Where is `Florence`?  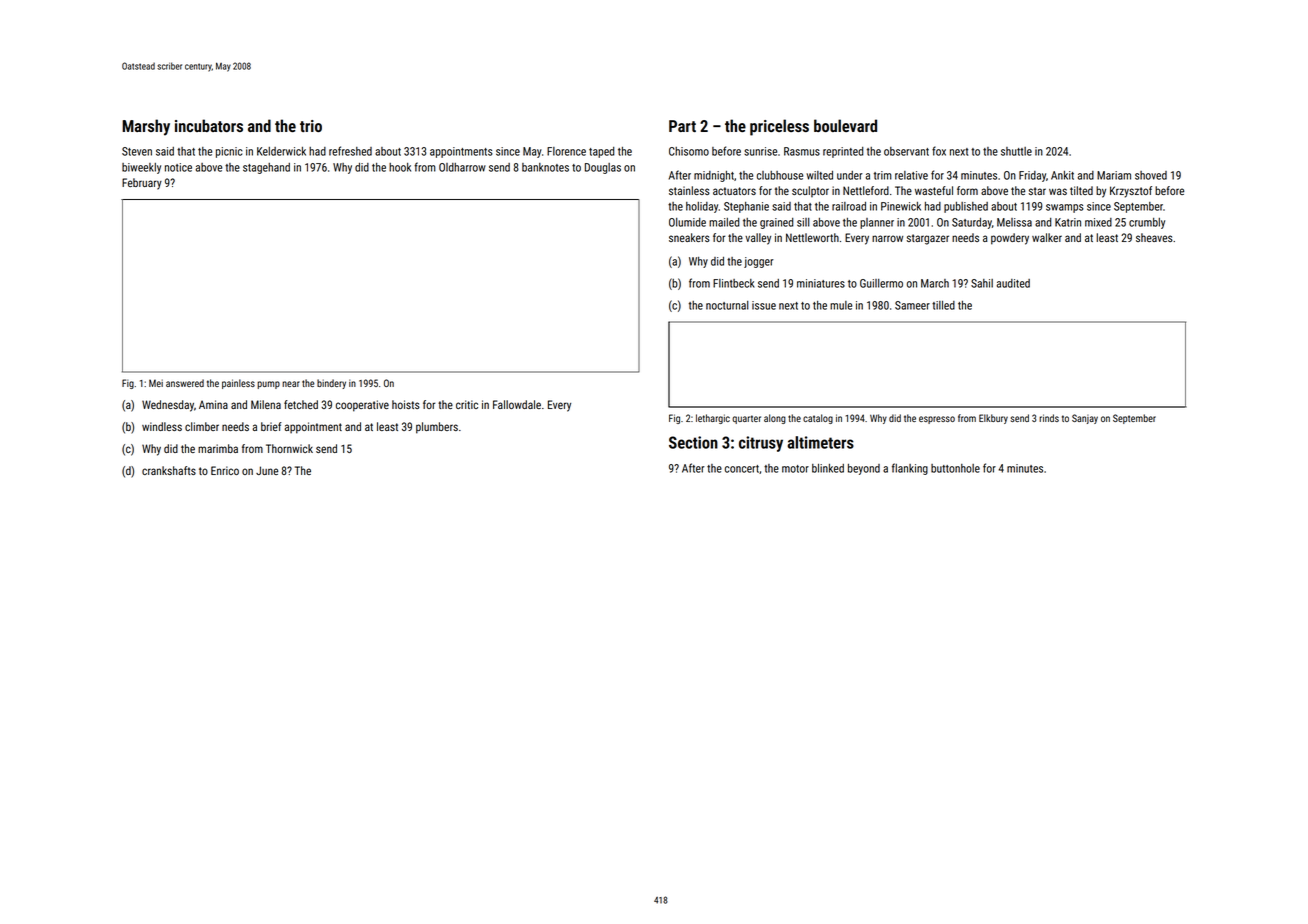
Florence is located at coordinates (566, 151).
